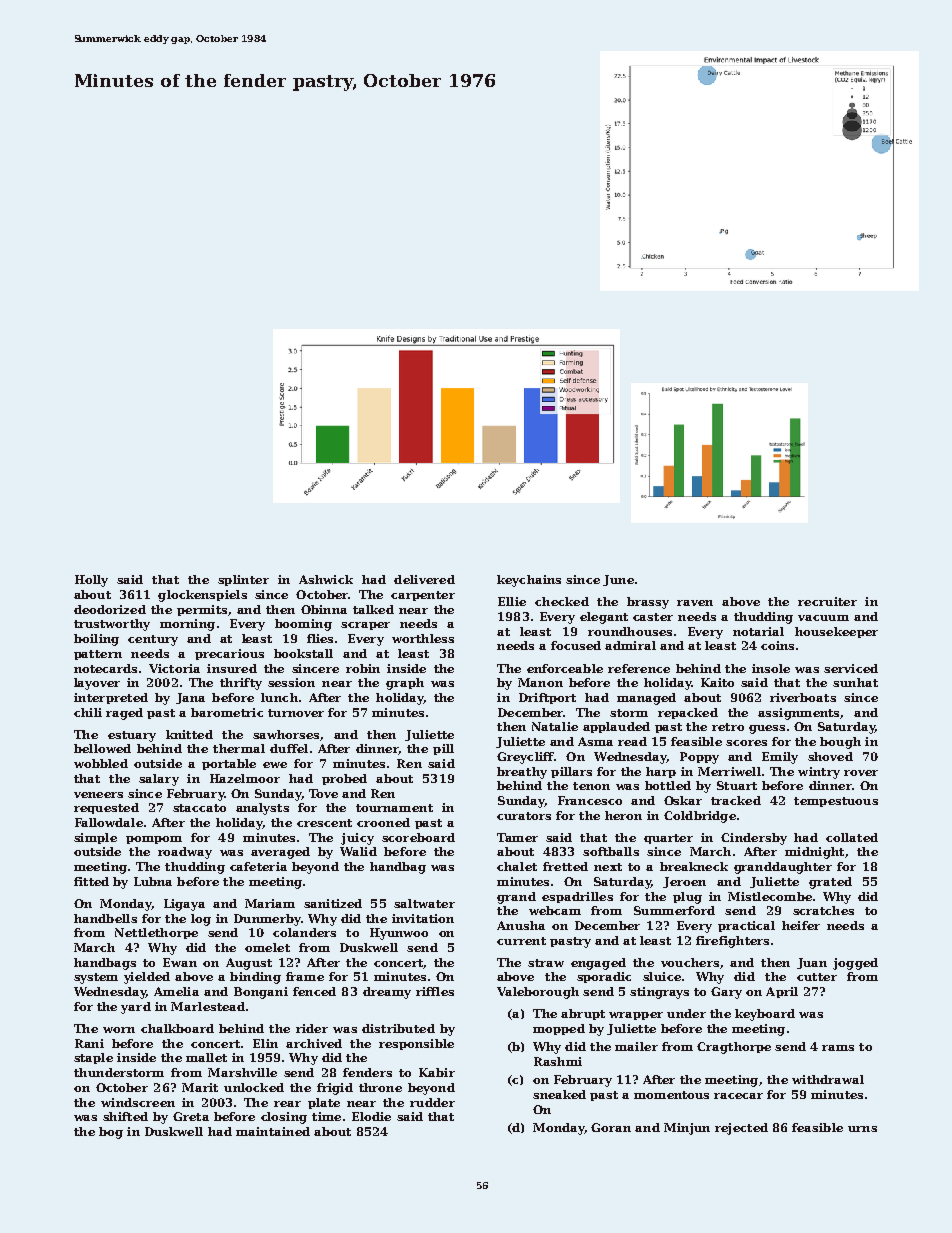 This screenshot has height=1233, width=952. I want to click on system, so click(96, 978).
